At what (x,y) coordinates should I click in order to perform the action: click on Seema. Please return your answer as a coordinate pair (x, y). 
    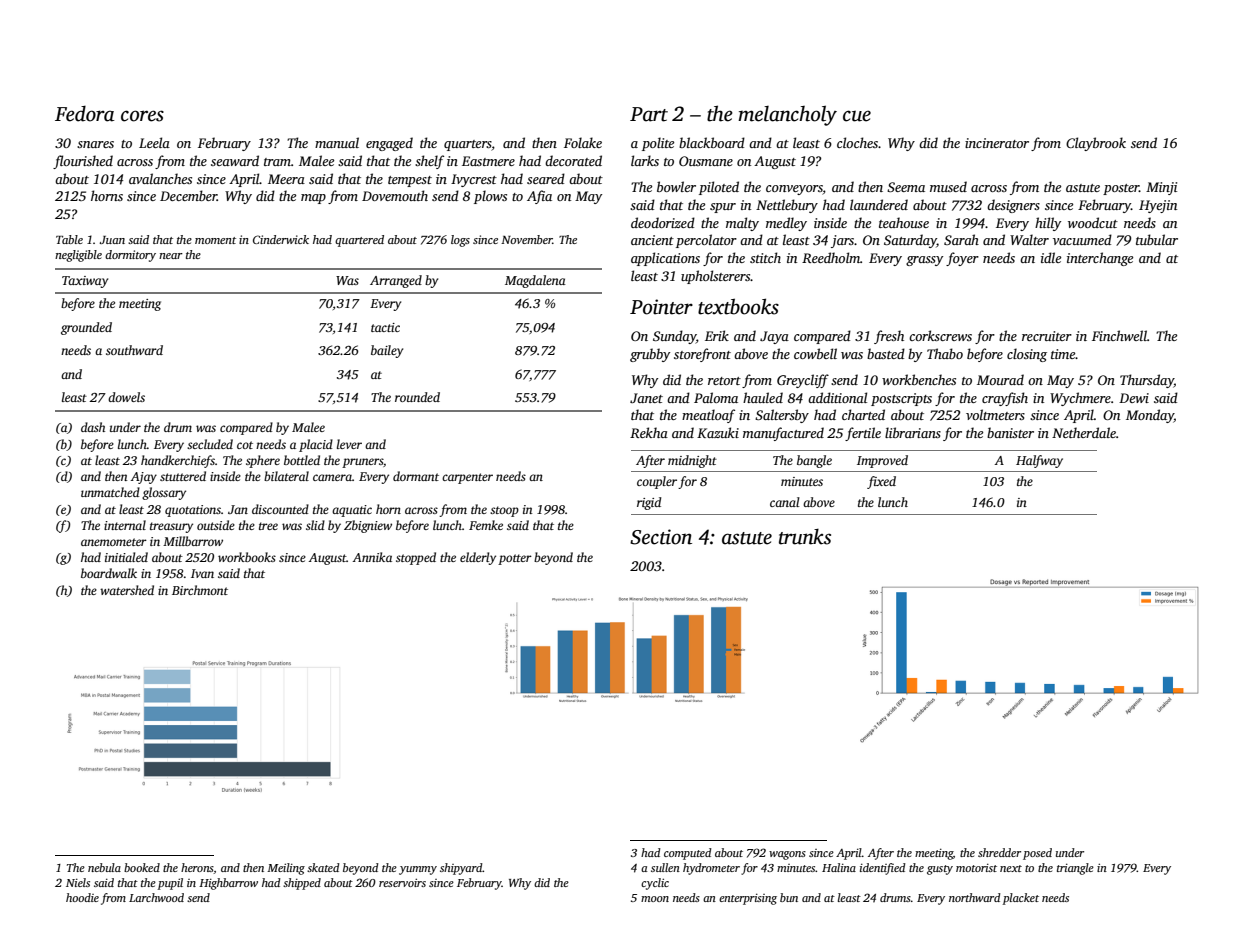
    Looking at the image, I should click on (906, 187).
